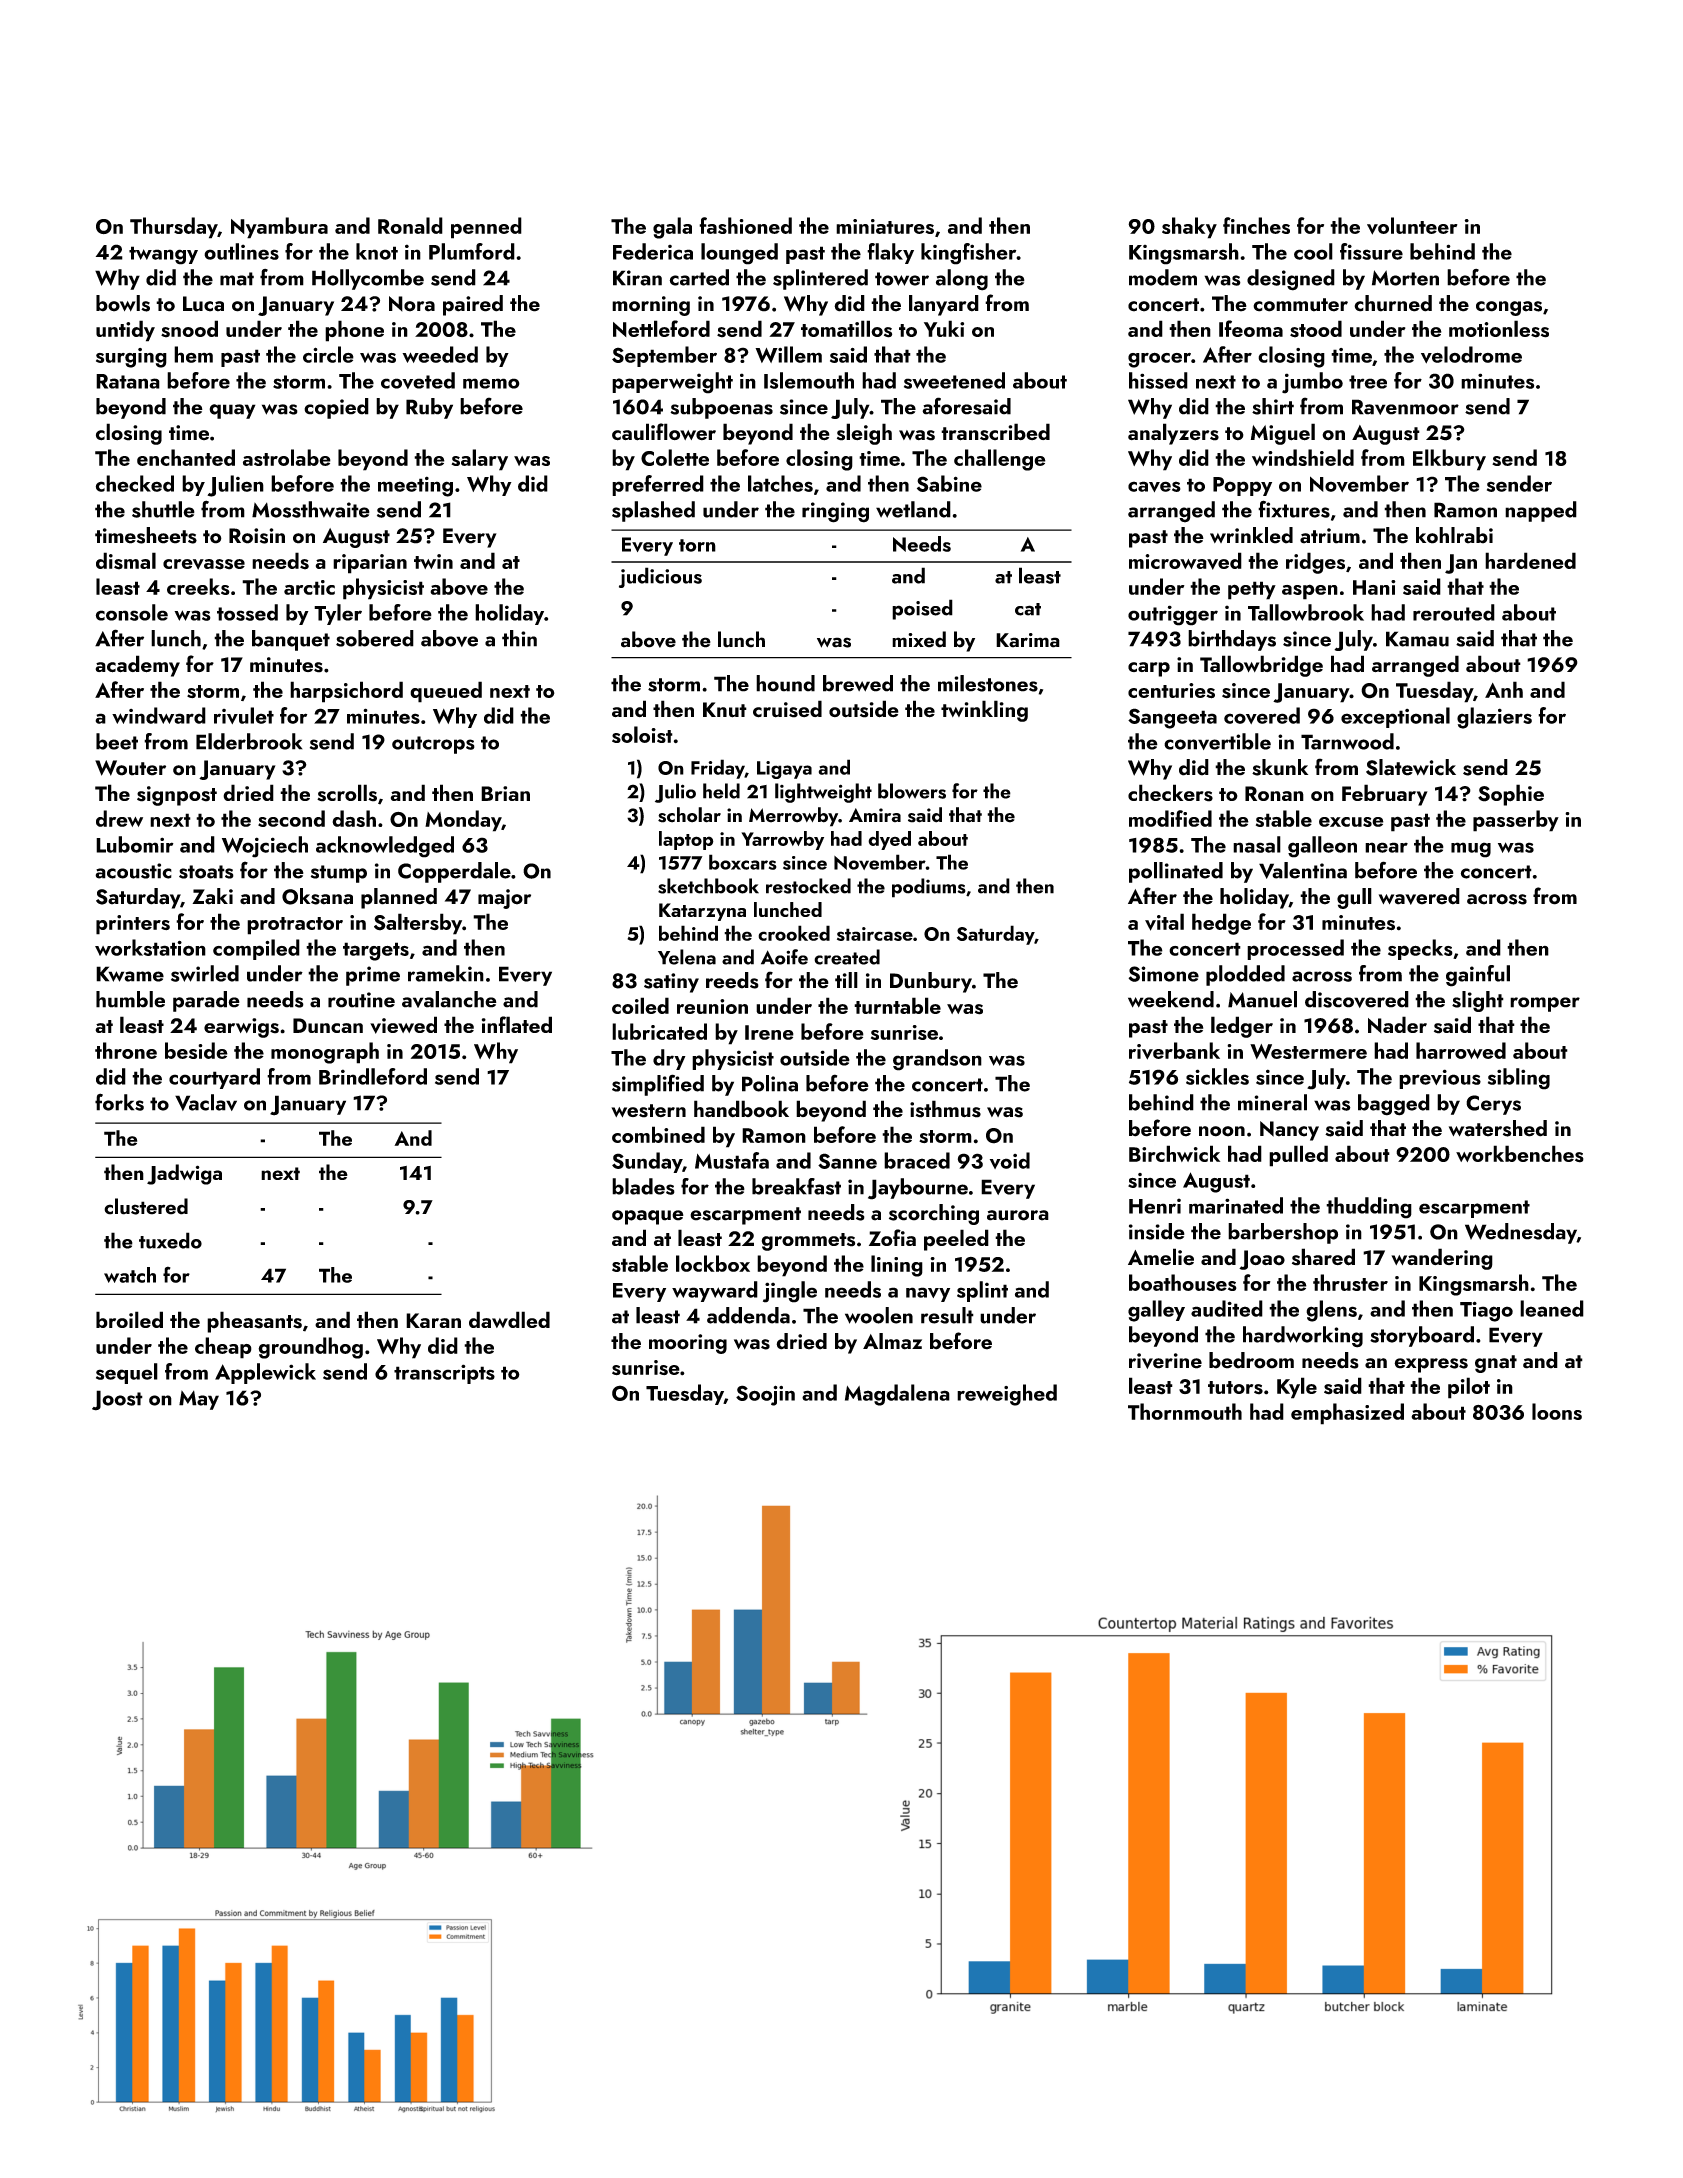 This image has height=2178, width=1683. Describe the element at coordinates (1174, 1153) in the image. I see `Birchwick` at that location.
